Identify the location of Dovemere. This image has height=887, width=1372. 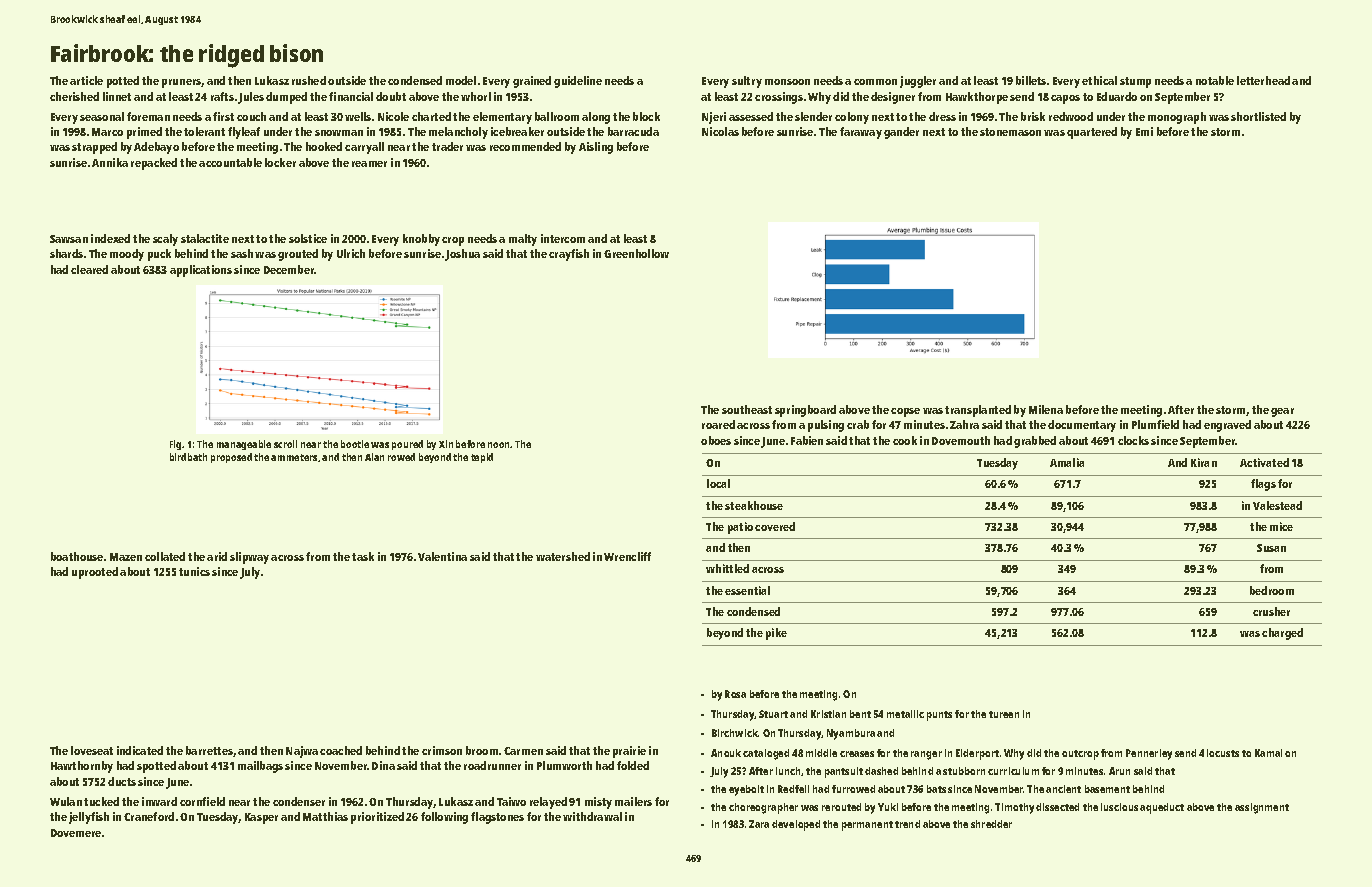
(76, 833).
